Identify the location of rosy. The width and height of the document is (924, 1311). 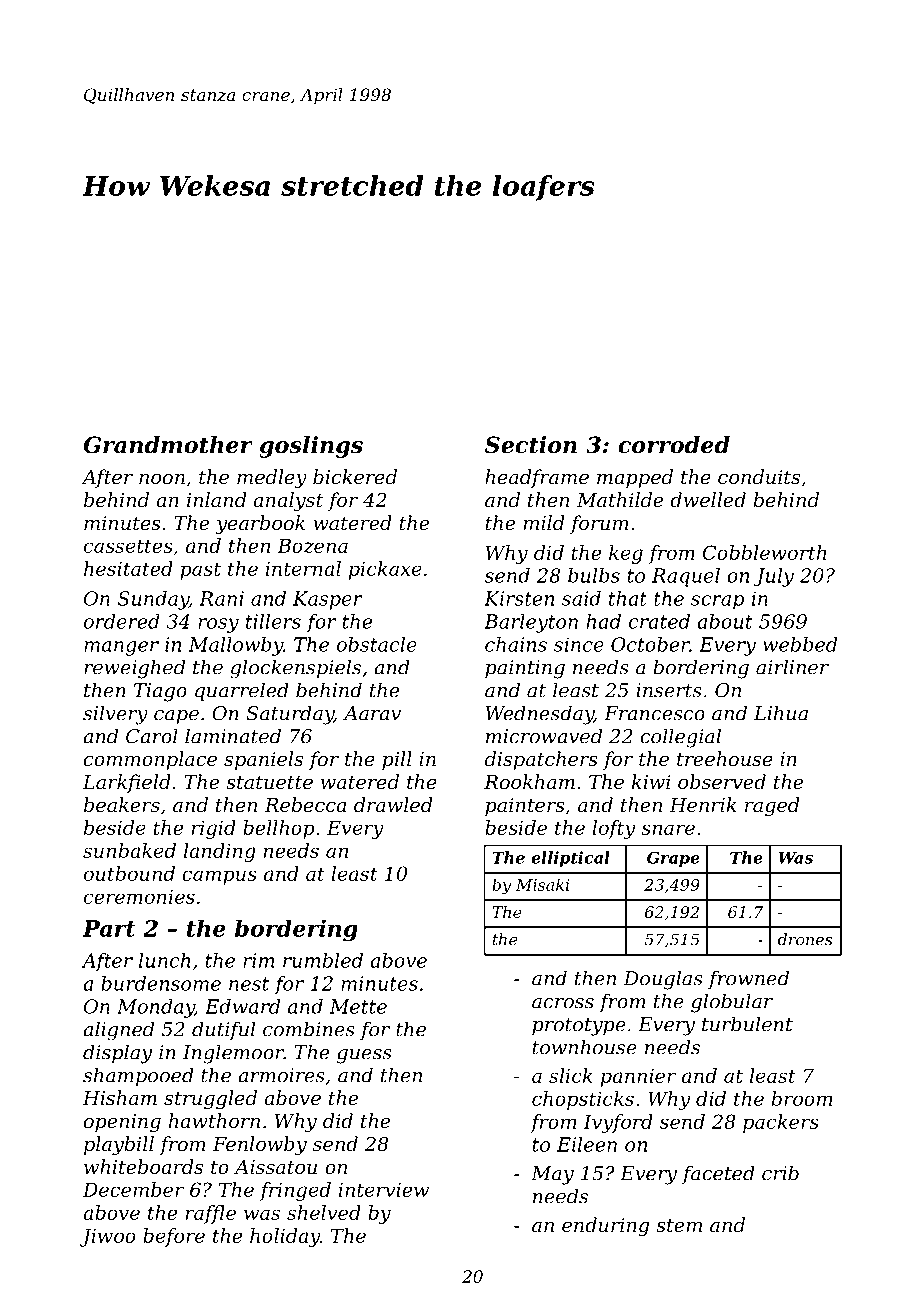
(218, 625).
